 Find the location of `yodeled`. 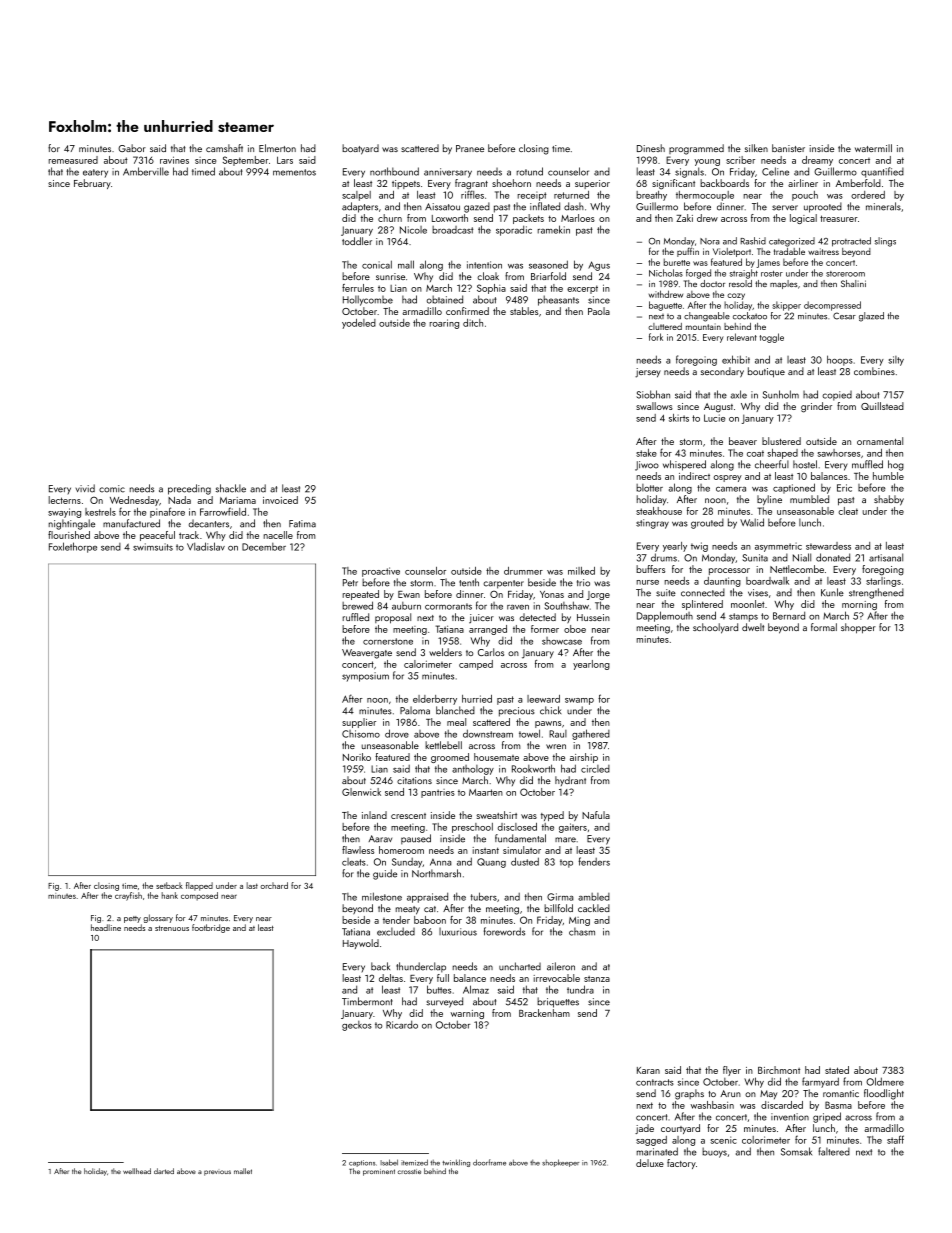

yodeled is located at coordinates (359, 324).
